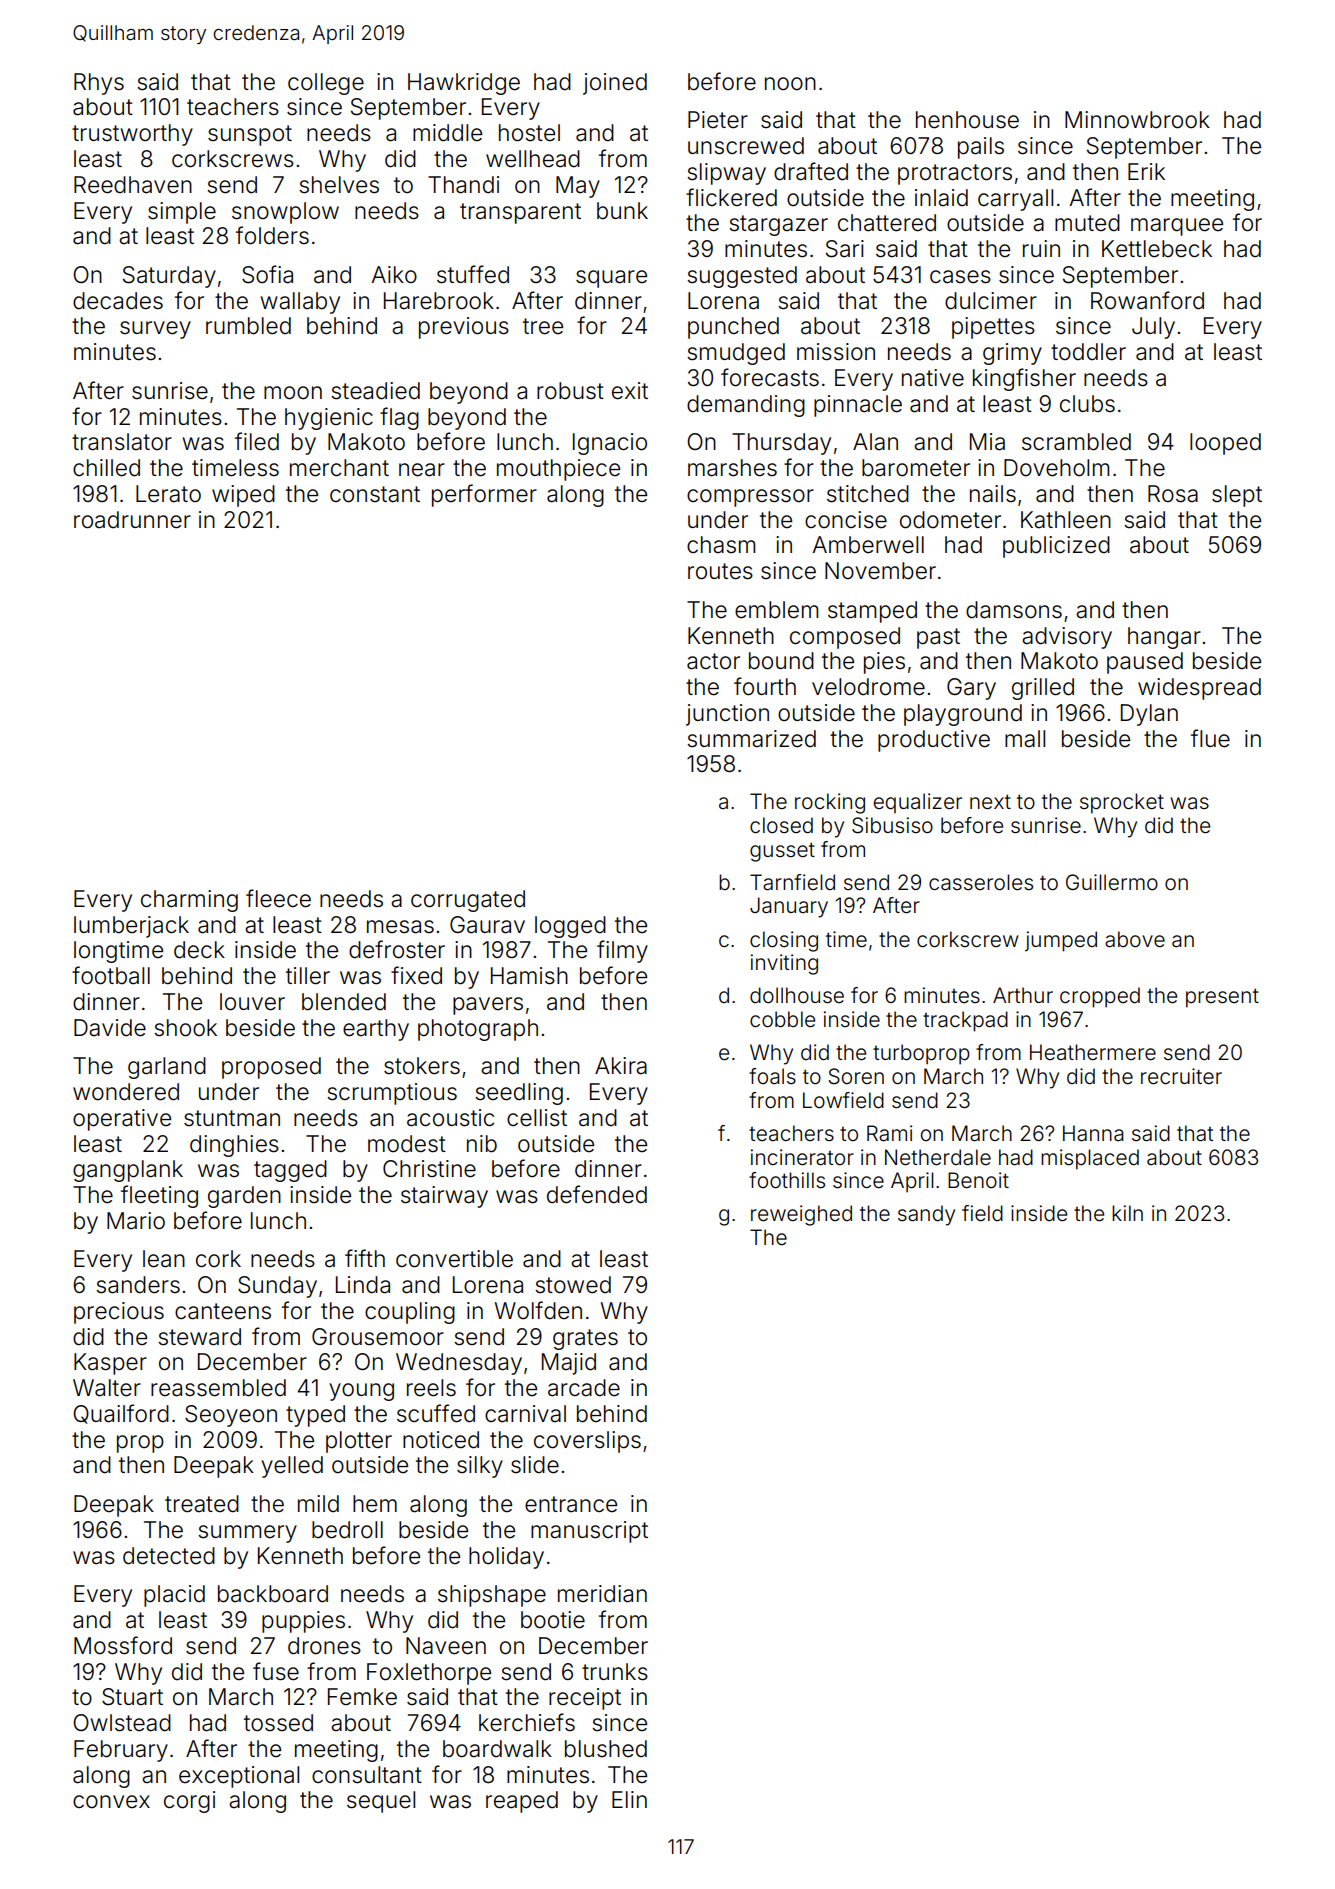  I want to click on defended, so click(597, 1194).
